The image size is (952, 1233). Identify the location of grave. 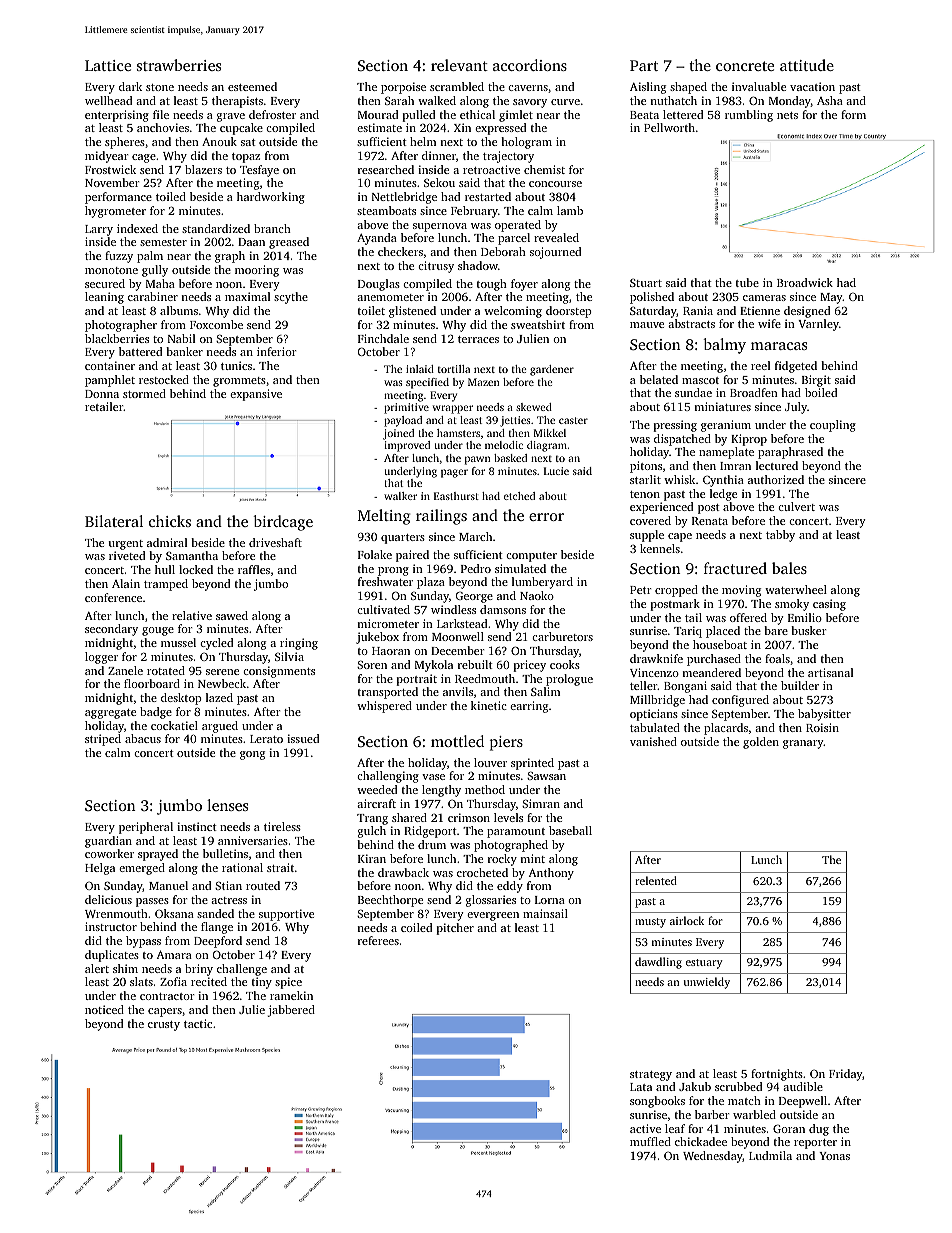
(231, 117).
